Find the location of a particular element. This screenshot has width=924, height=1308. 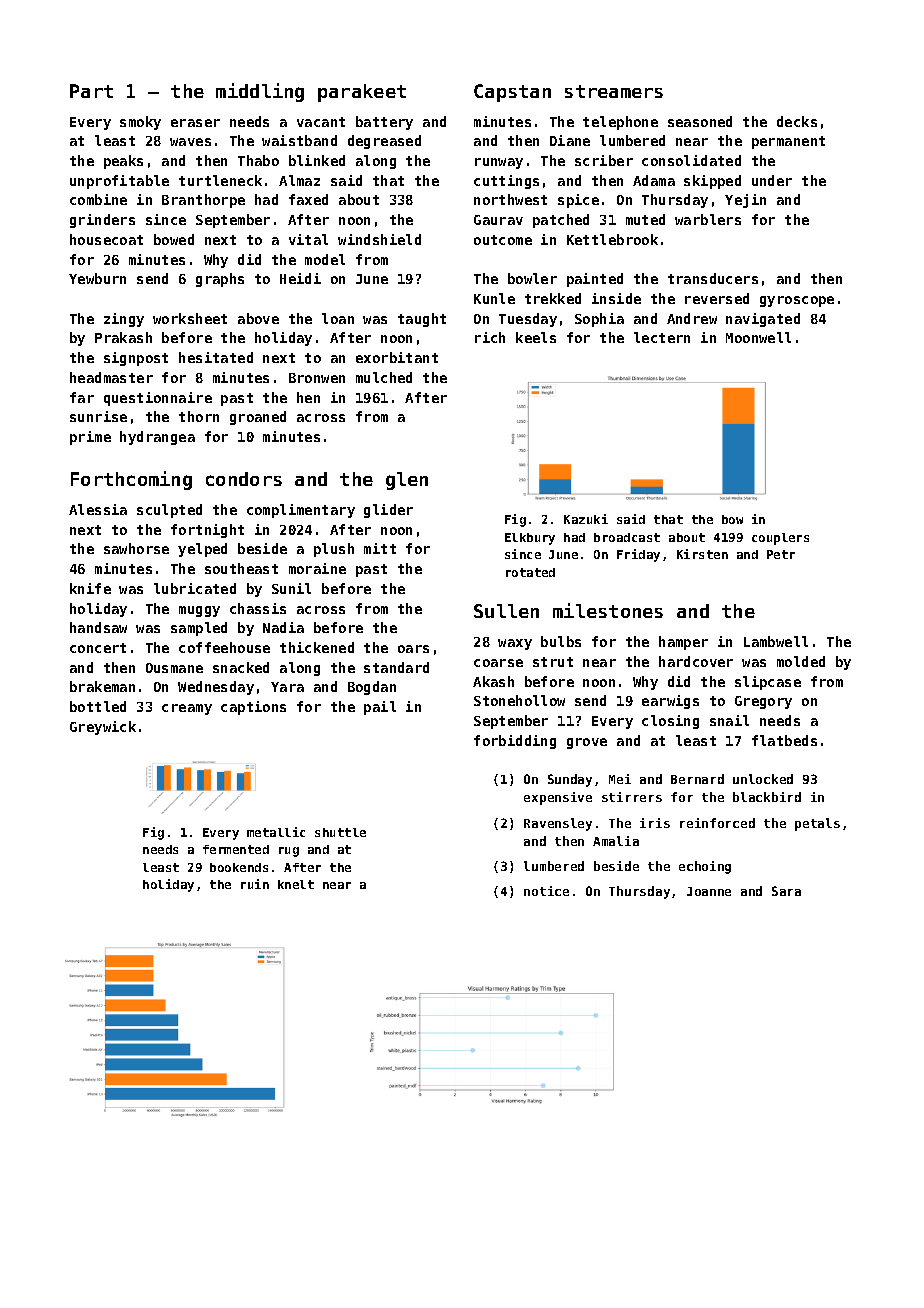

knelt is located at coordinates (296, 884).
